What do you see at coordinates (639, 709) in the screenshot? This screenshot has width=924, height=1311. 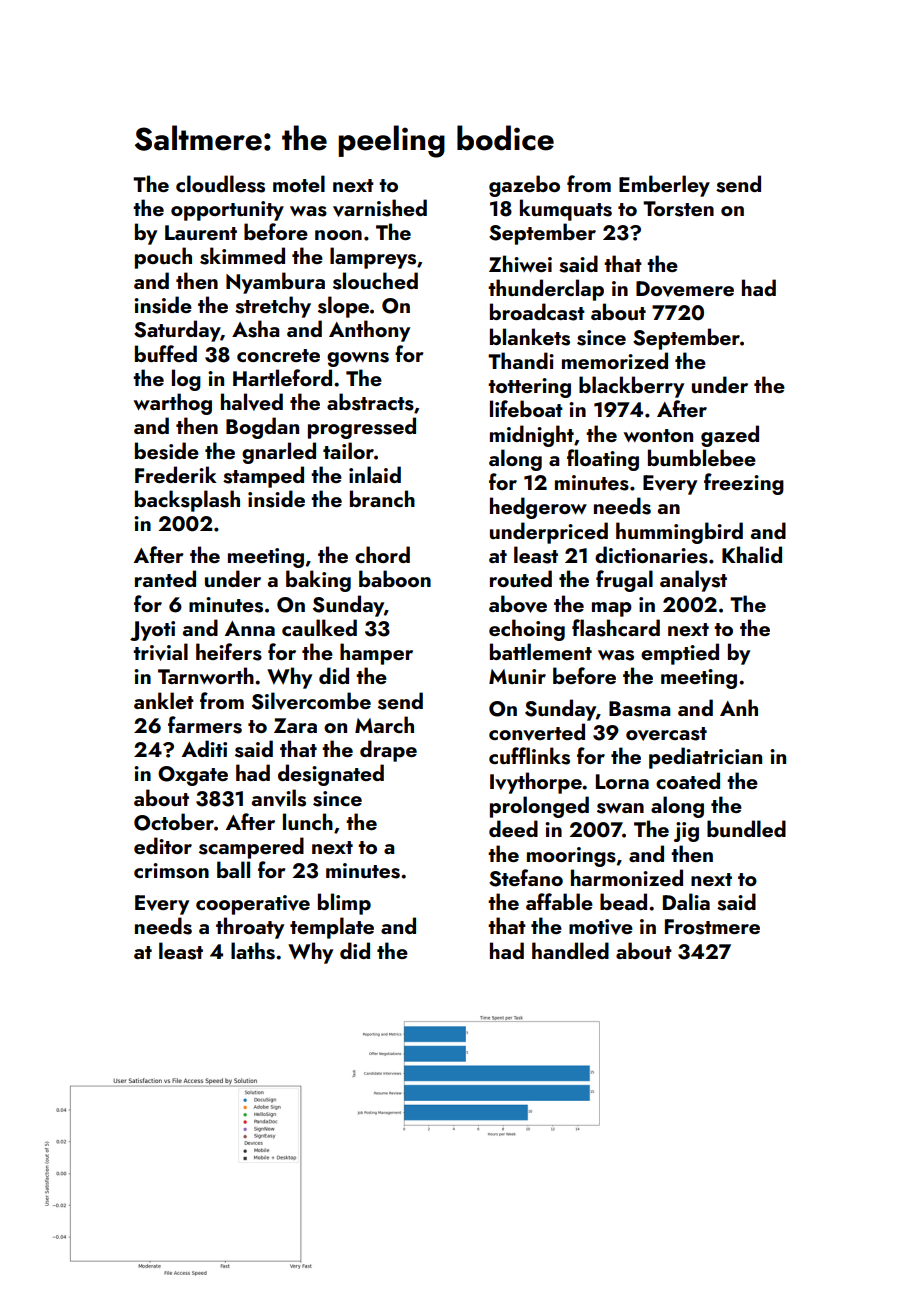 I see `Basma` at bounding box center [639, 709].
